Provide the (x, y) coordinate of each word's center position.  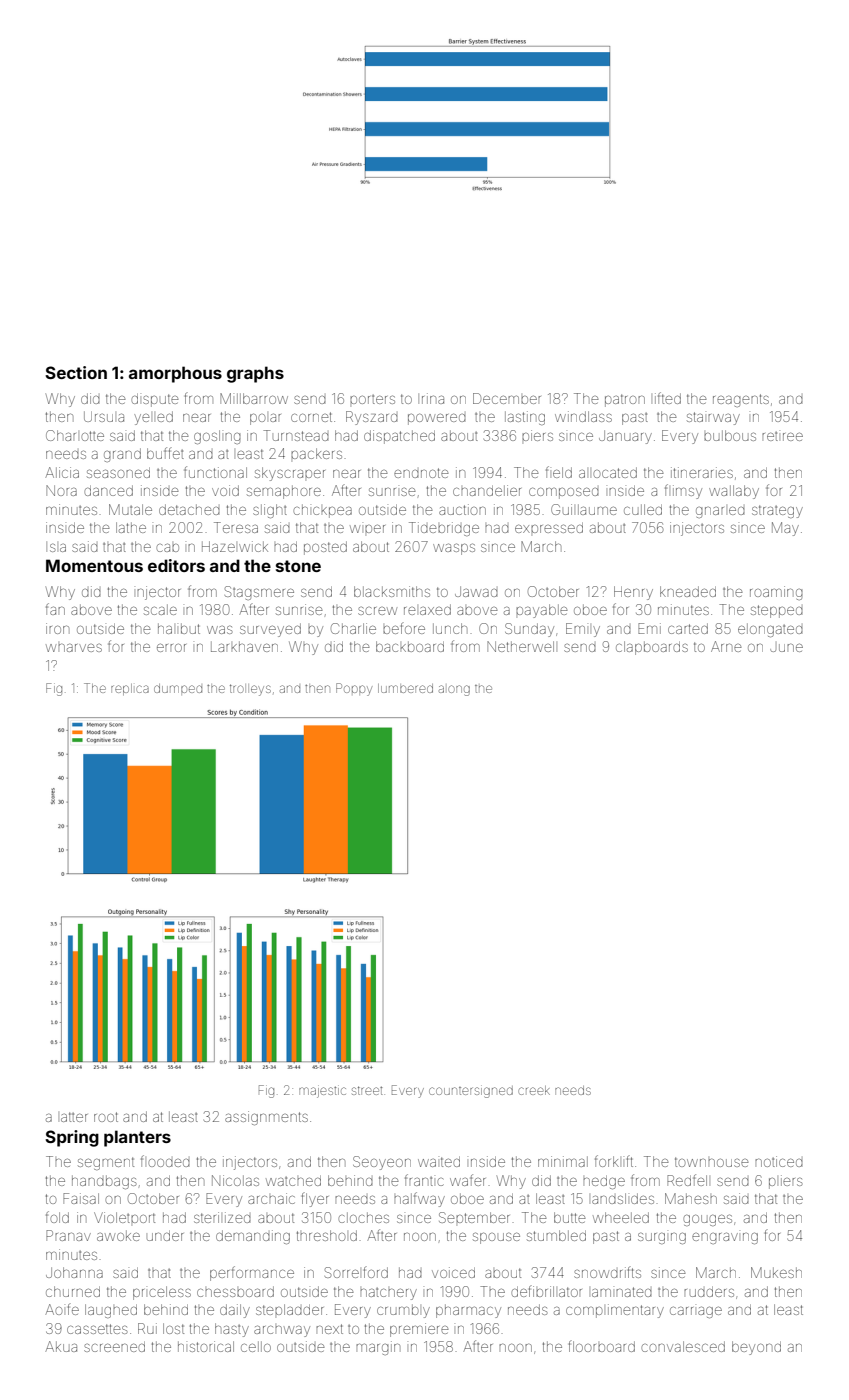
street (367, 1090)
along (454, 690)
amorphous (175, 374)
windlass (583, 416)
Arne (726, 646)
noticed (779, 1161)
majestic (322, 1092)
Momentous (94, 565)
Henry (633, 593)
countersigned (471, 1092)
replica (130, 689)
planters (137, 1138)
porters (372, 399)
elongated (770, 630)
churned (73, 1291)
